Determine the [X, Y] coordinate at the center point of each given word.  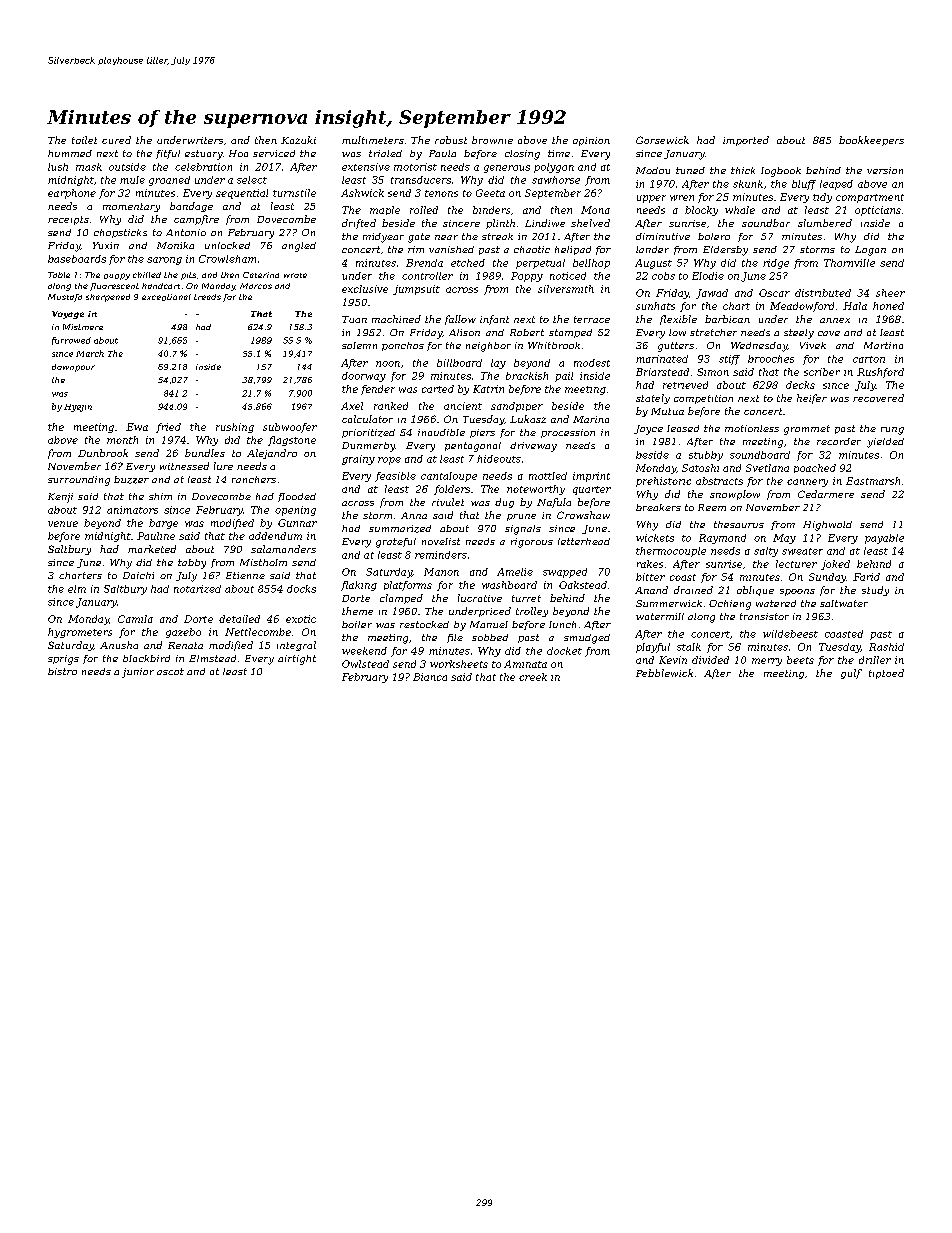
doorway [364, 377]
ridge [776, 264]
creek [533, 677]
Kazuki [298, 140]
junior [138, 673]
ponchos [403, 346]
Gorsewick [662, 140]
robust [451, 140]
